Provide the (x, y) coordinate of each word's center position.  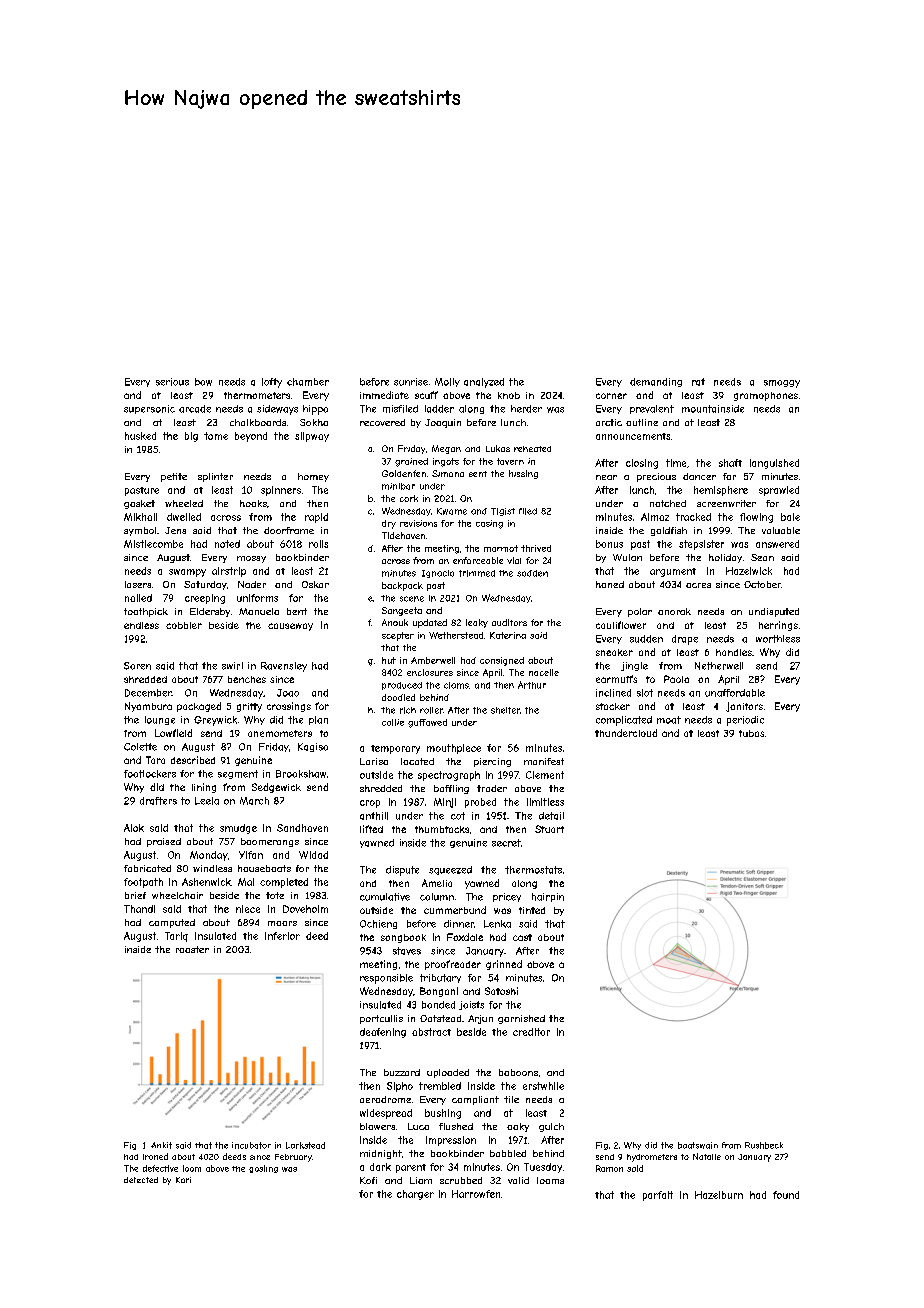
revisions (418, 523)
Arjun (480, 1019)
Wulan (627, 557)
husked (140, 436)
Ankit (161, 1145)
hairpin (548, 897)
